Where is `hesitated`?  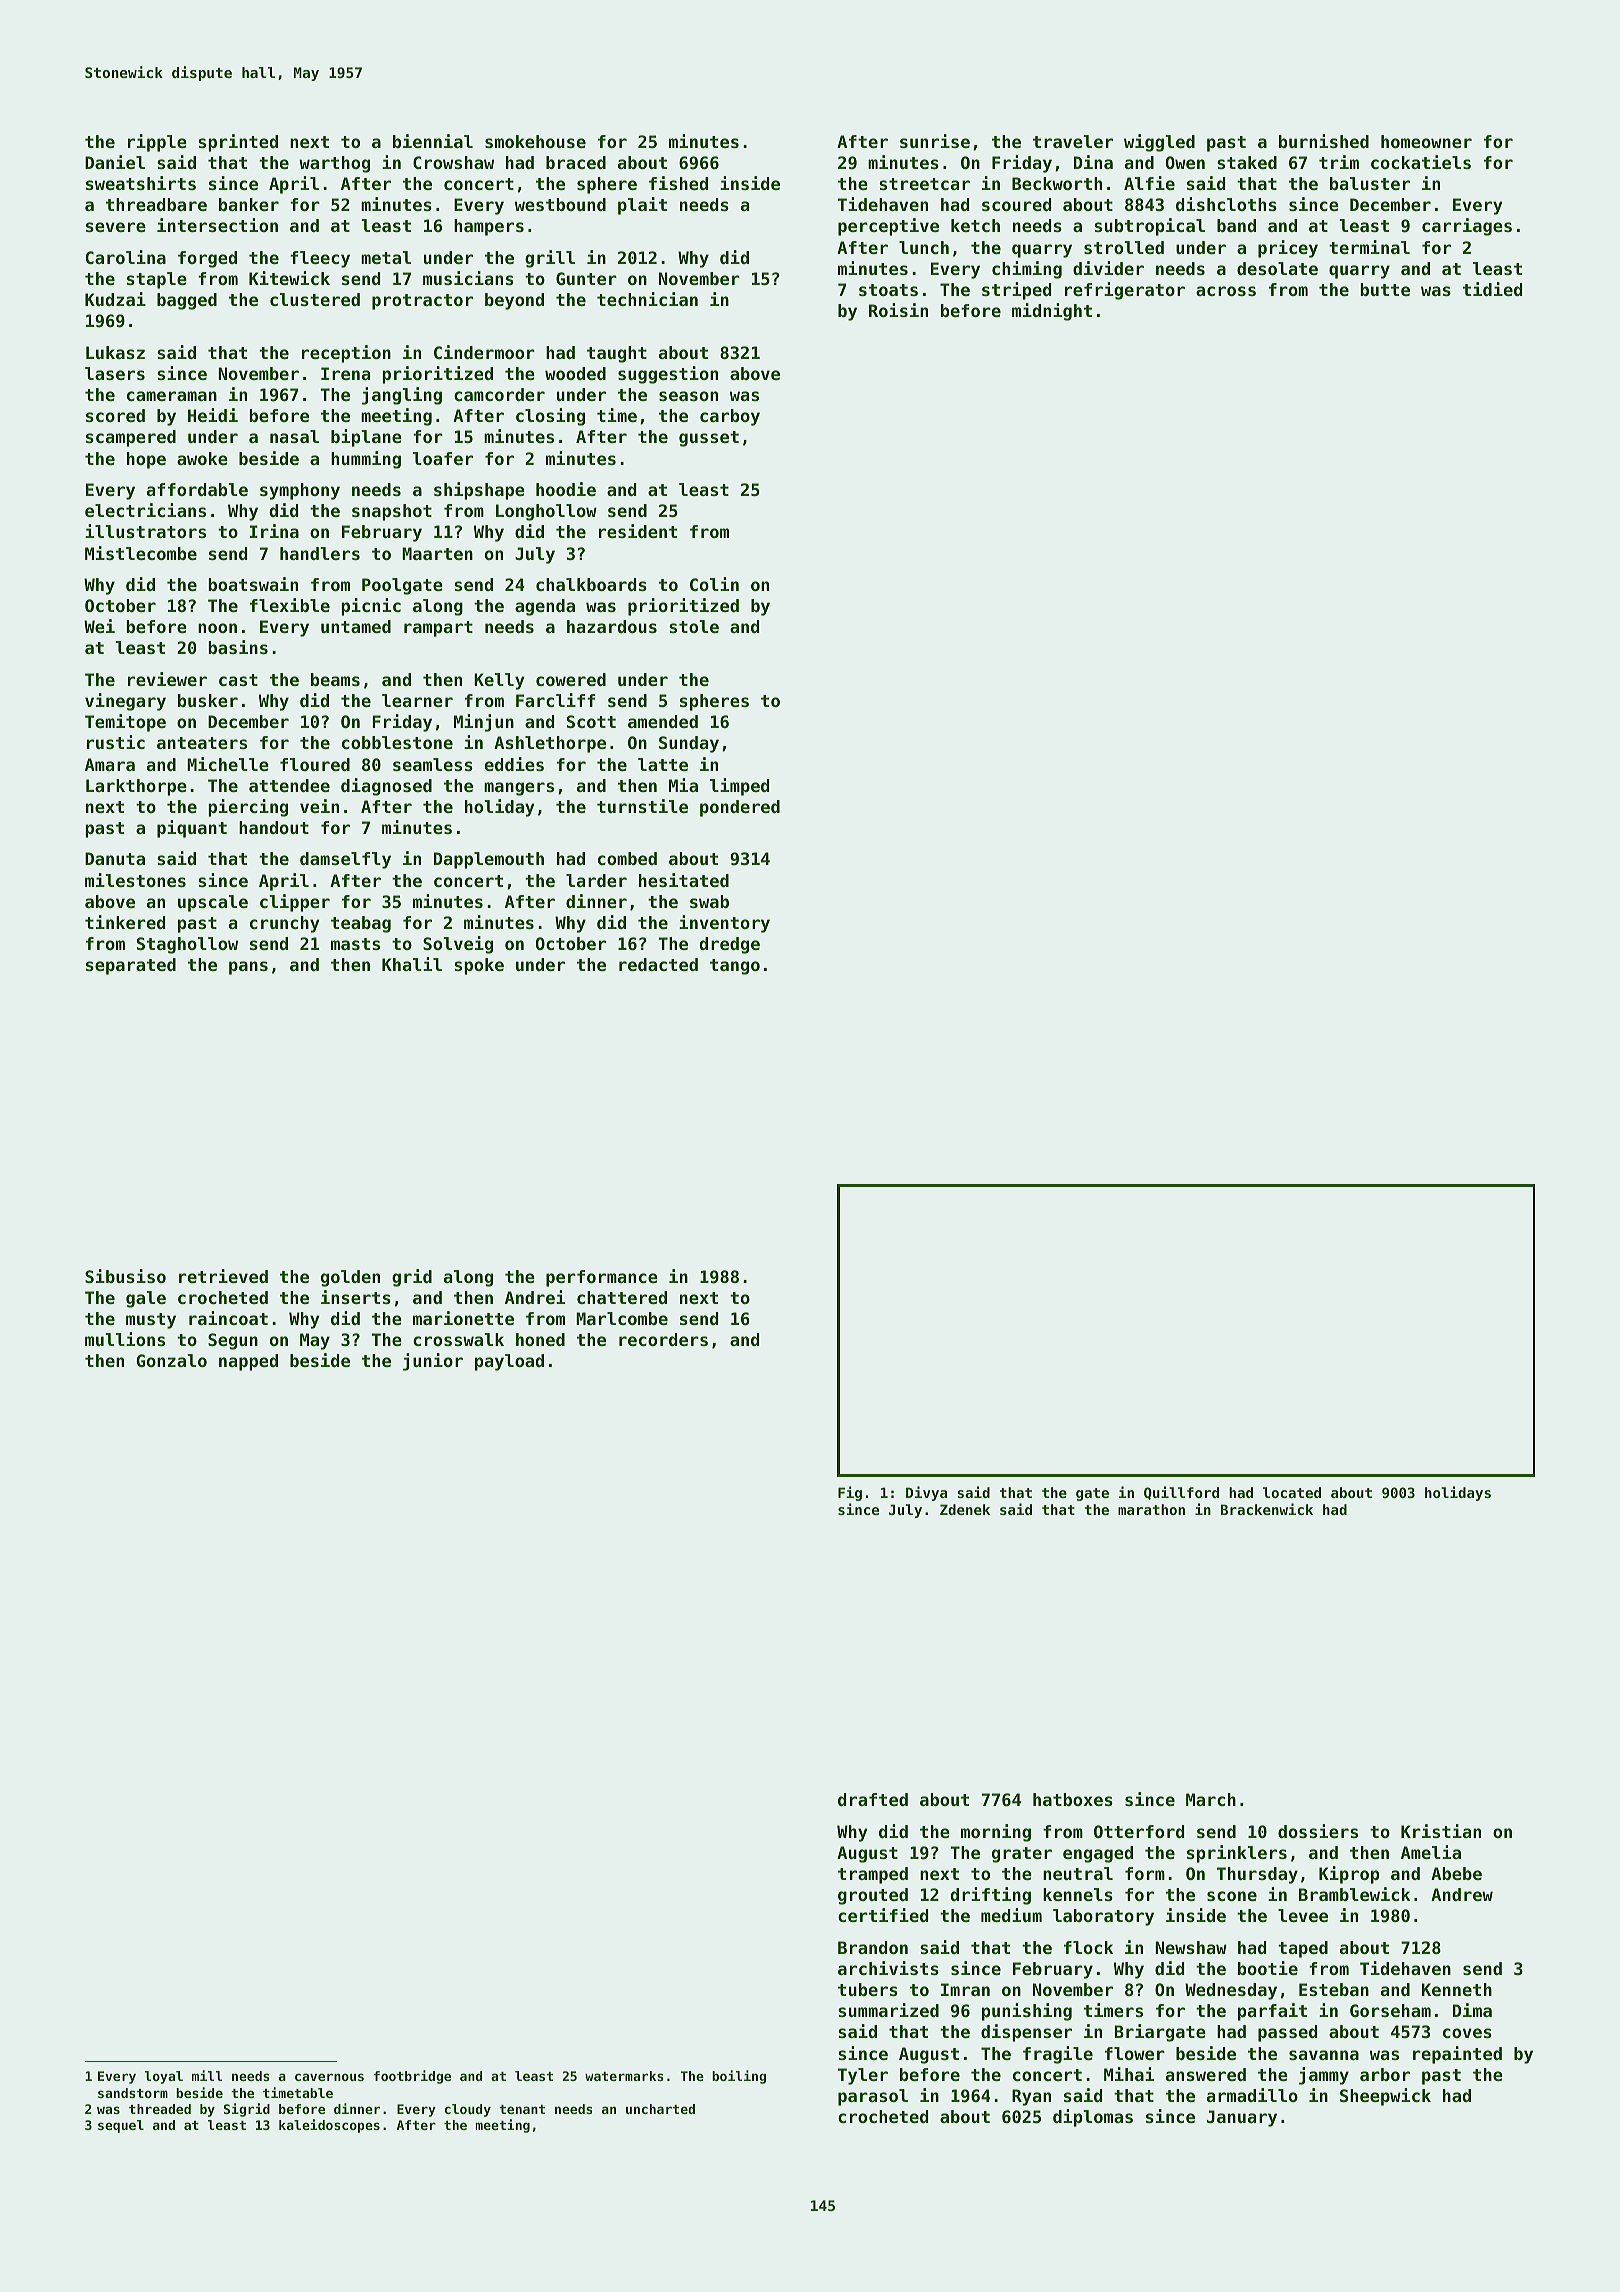 hesitated is located at coordinates (684, 880).
